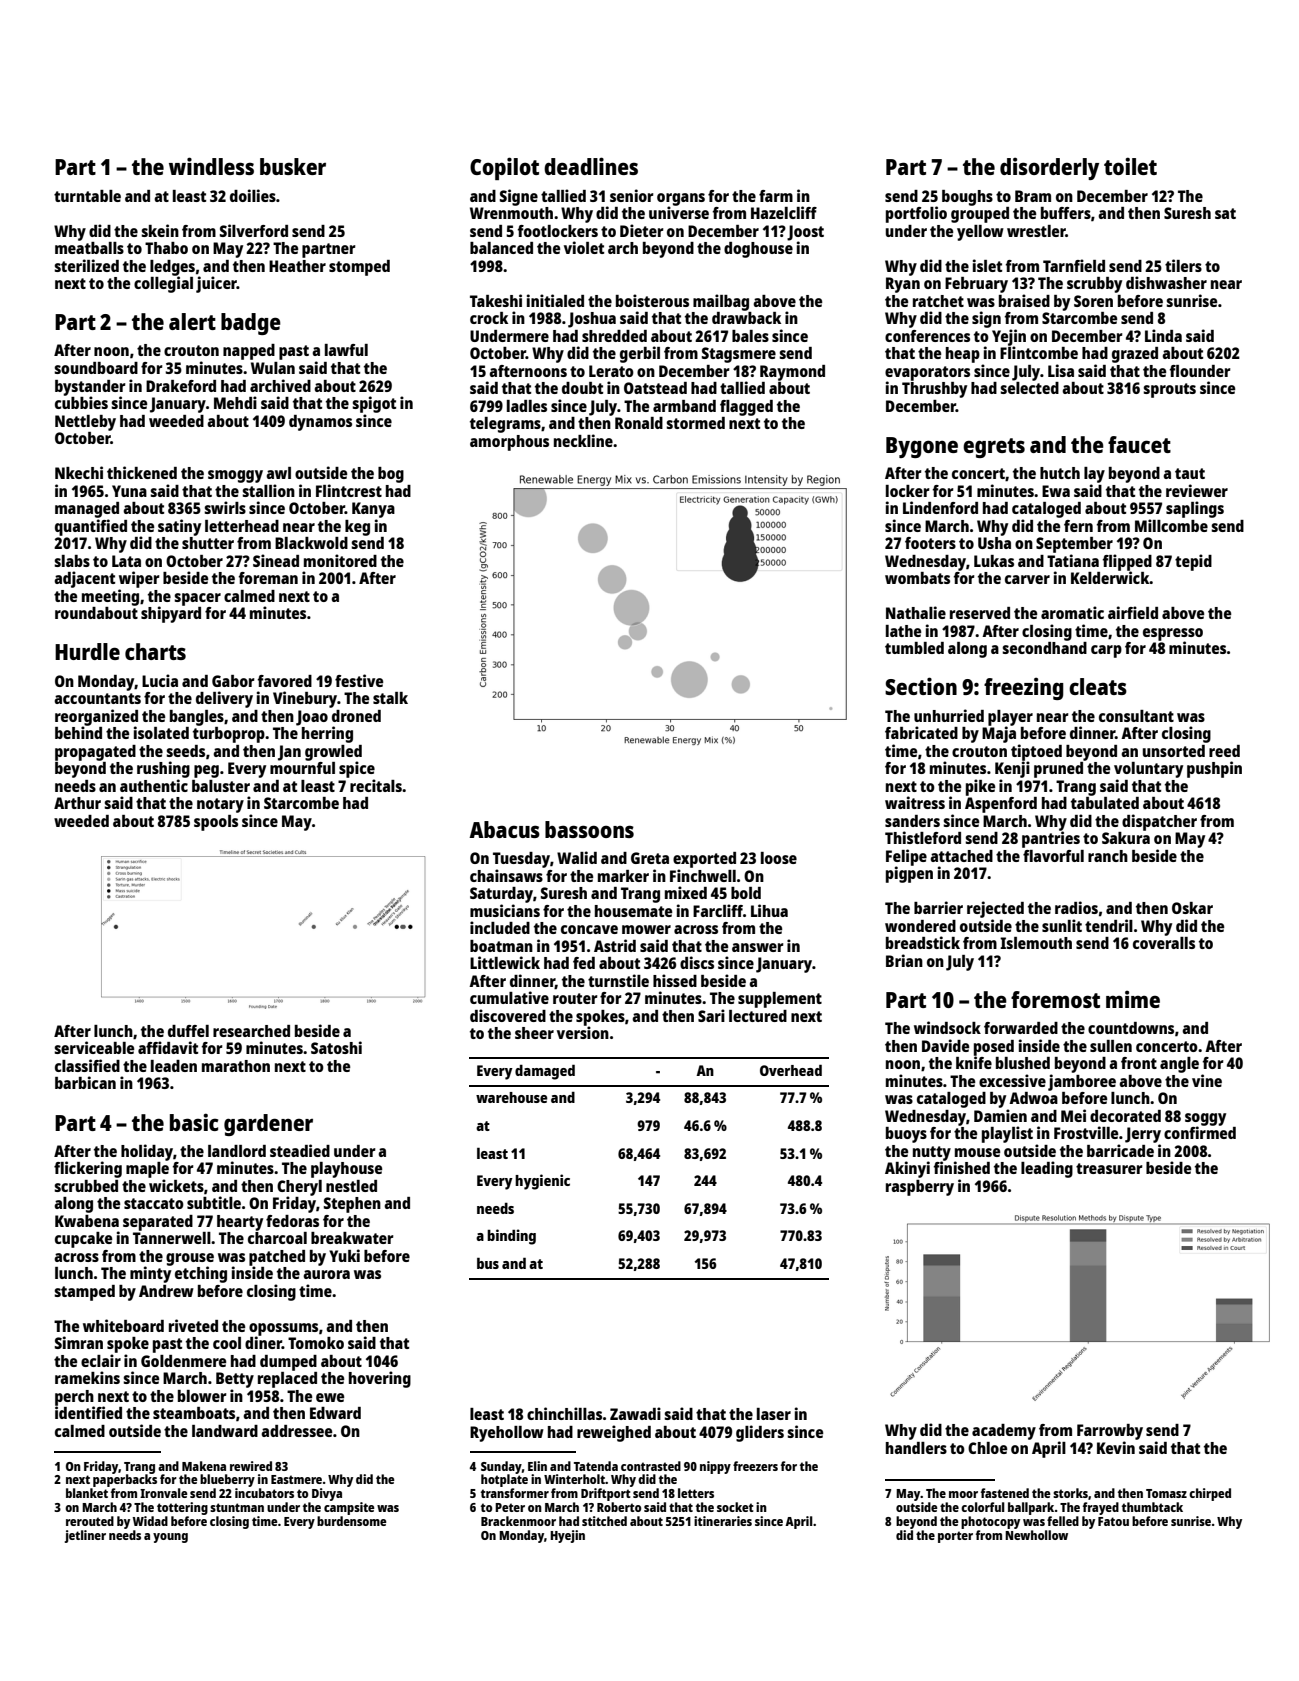  Describe the element at coordinates (390, 698) in the screenshot. I see `stalk` at that location.
